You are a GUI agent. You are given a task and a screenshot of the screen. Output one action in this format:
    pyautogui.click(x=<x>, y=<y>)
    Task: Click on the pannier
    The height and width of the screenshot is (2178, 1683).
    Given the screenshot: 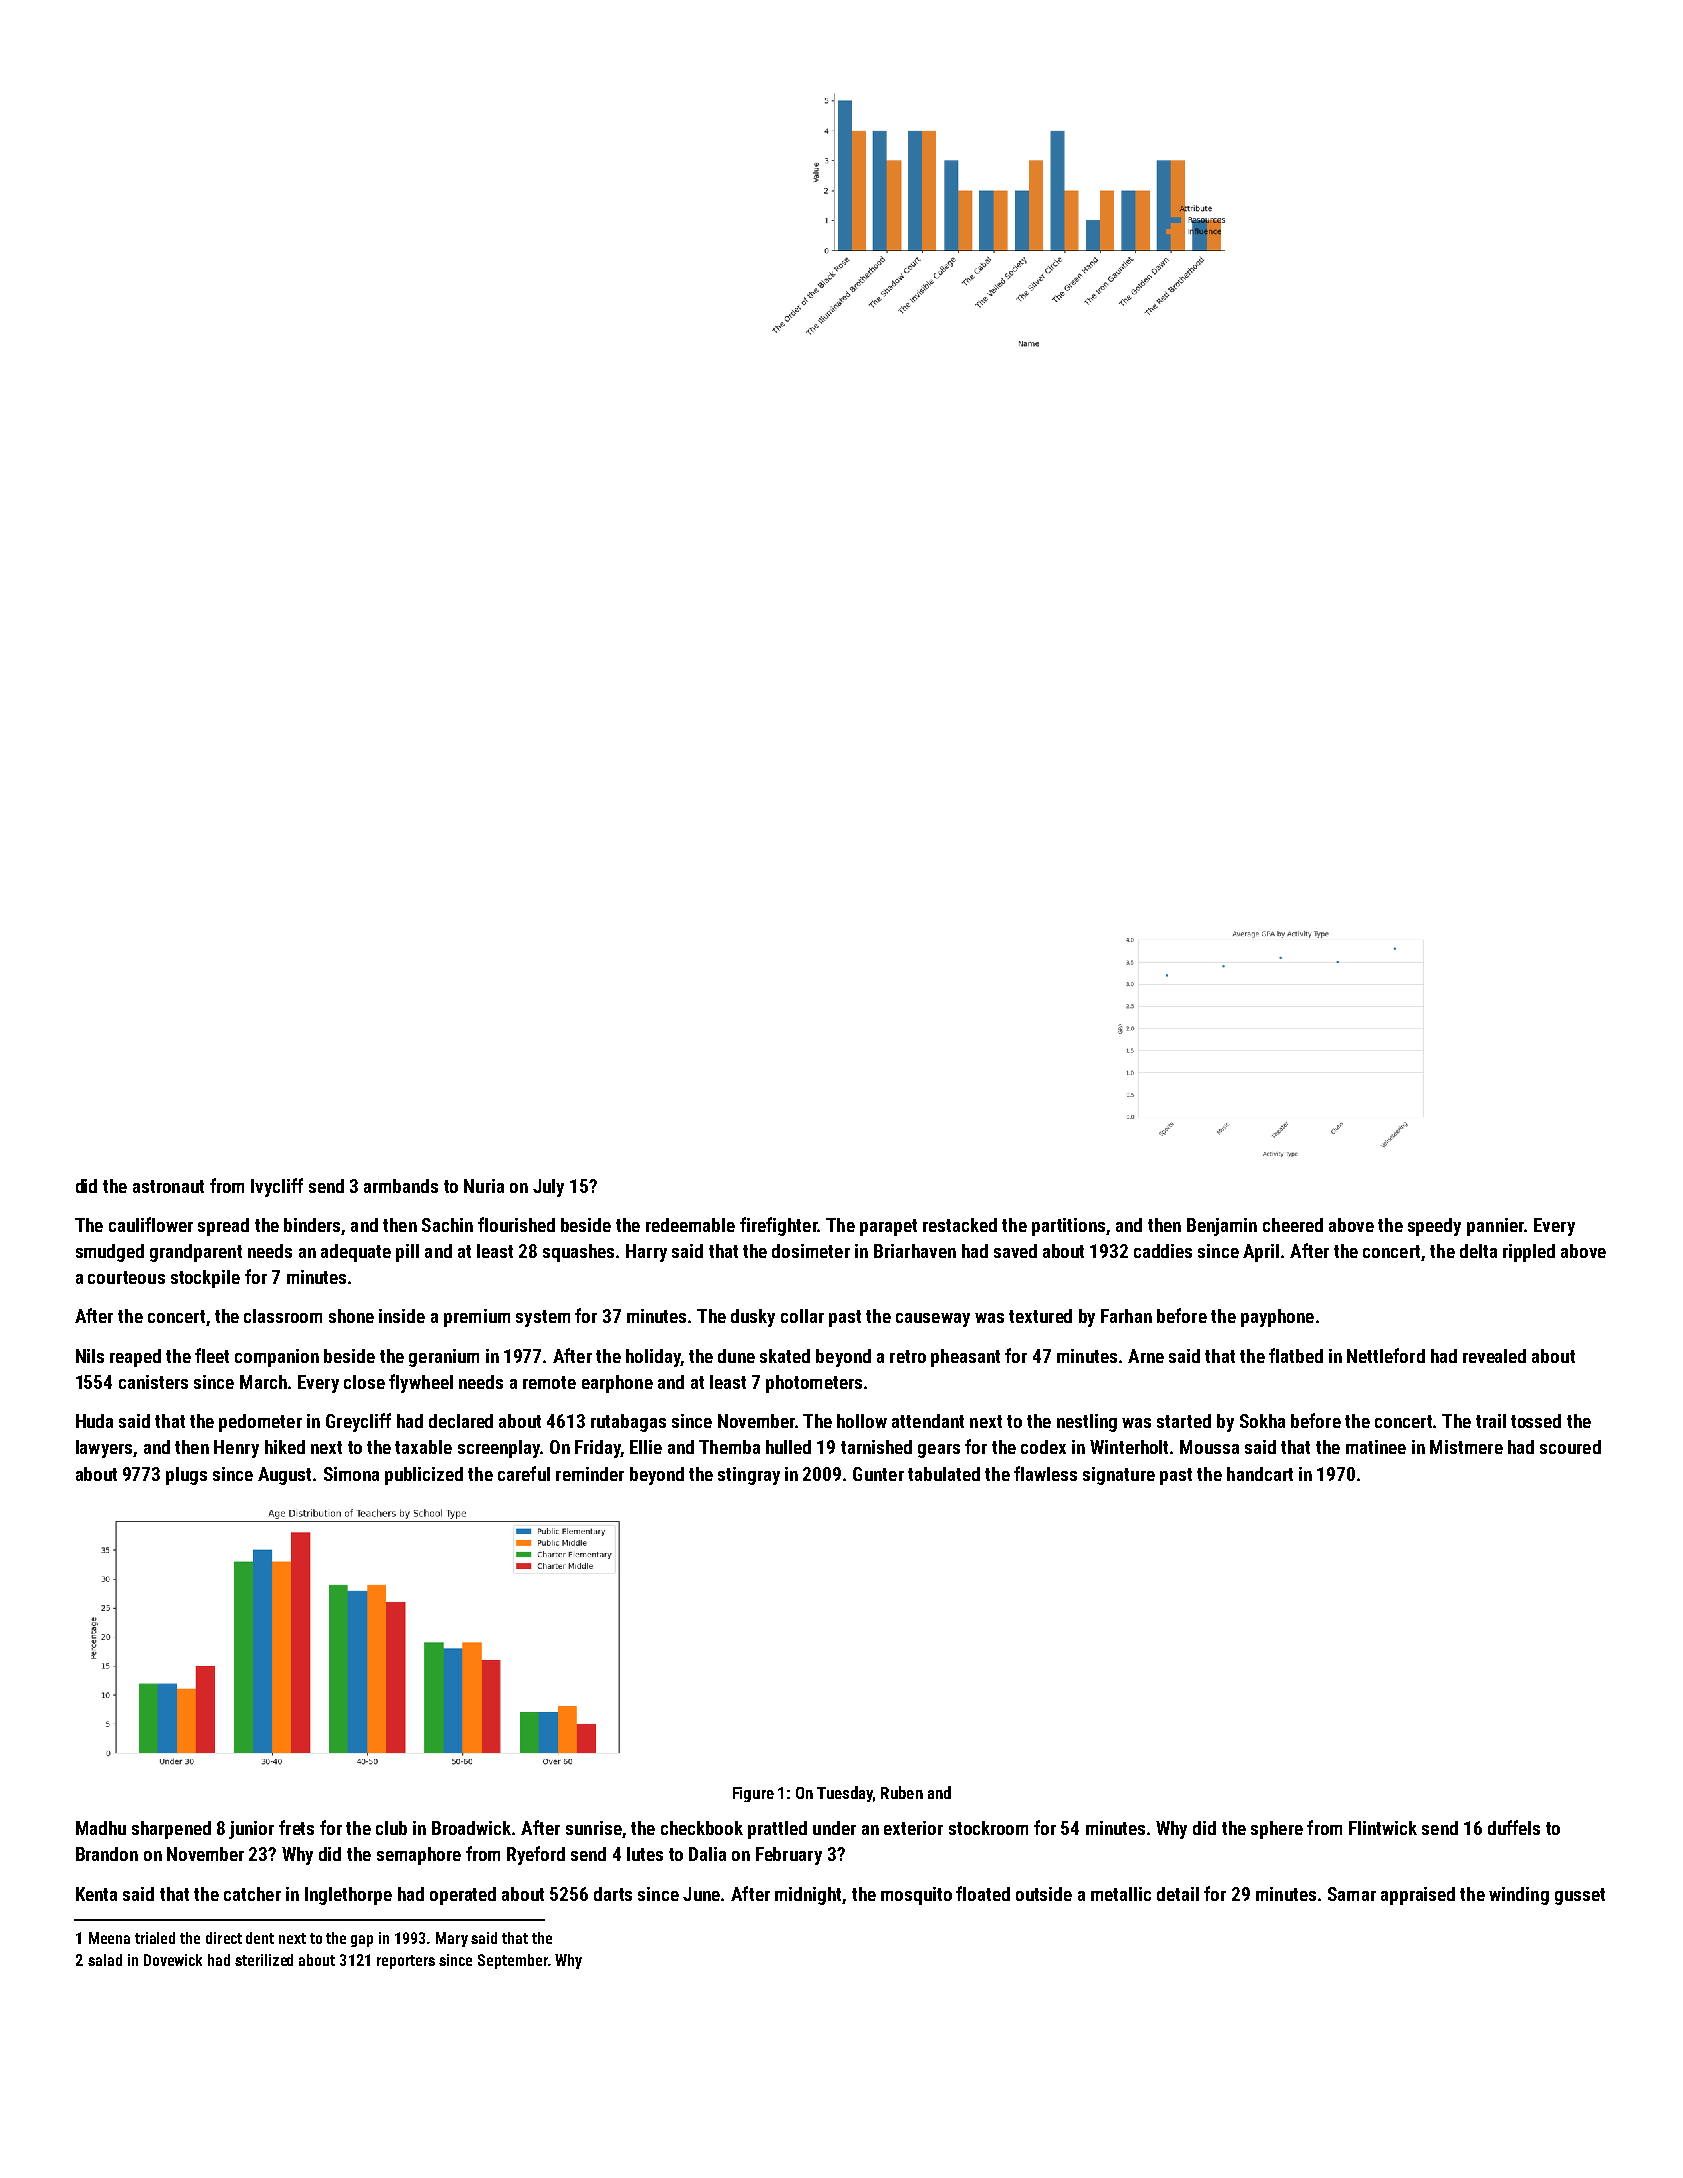 What is the action you would take?
    pyautogui.click(x=1495, y=1227)
